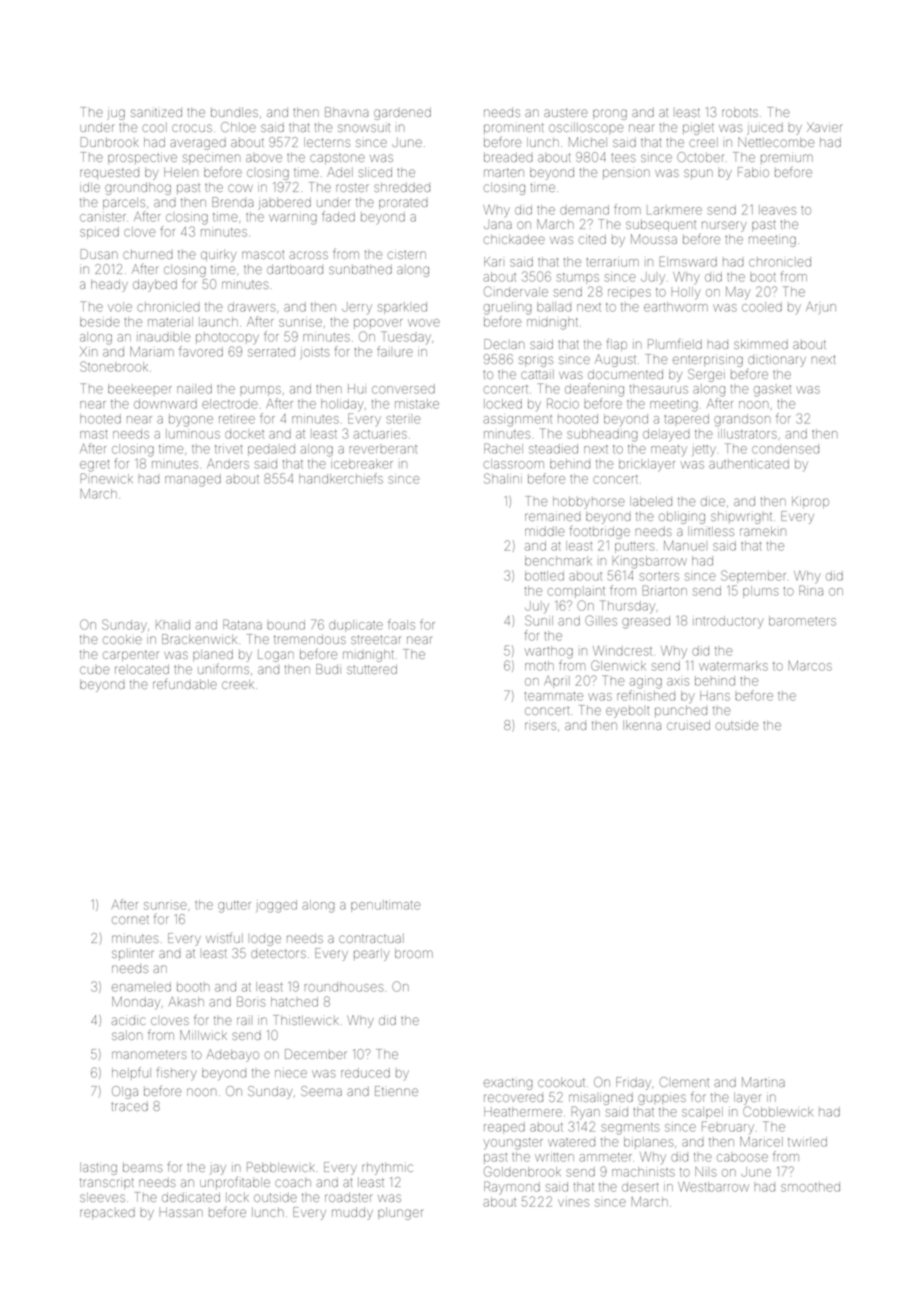  I want to click on broom, so click(414, 953).
